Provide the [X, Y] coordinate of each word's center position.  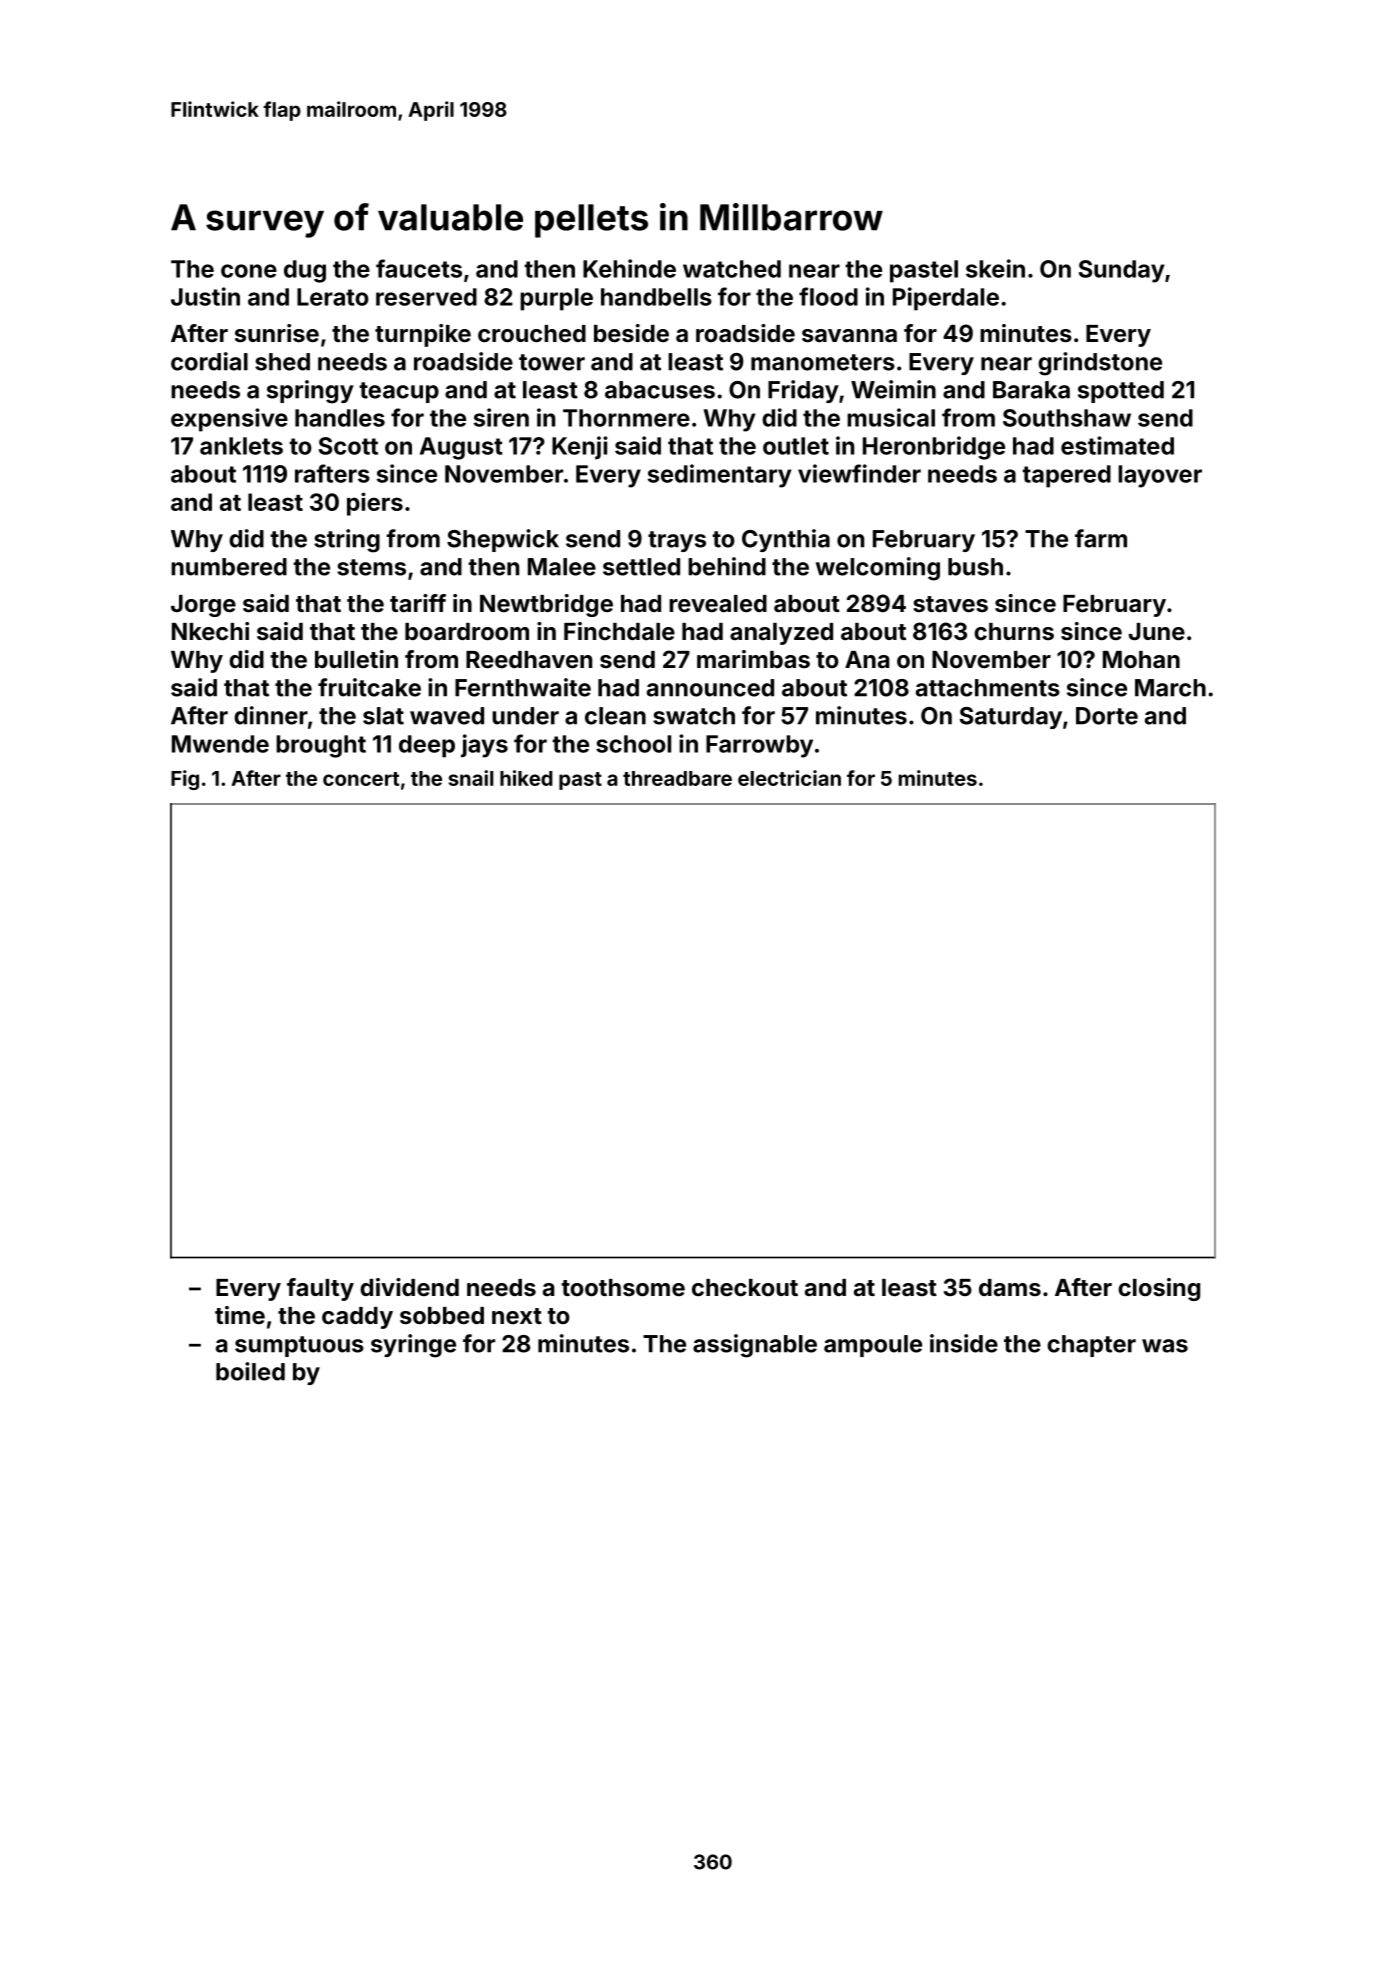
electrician [789, 778]
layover [1160, 476]
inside [964, 1343]
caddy [357, 1318]
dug [305, 271]
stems [371, 567]
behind [727, 566]
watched [732, 269]
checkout [745, 1287]
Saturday [1011, 718]
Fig [185, 780]
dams [1010, 1287]
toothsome [623, 1287]
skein [995, 268]
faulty [320, 1289]
